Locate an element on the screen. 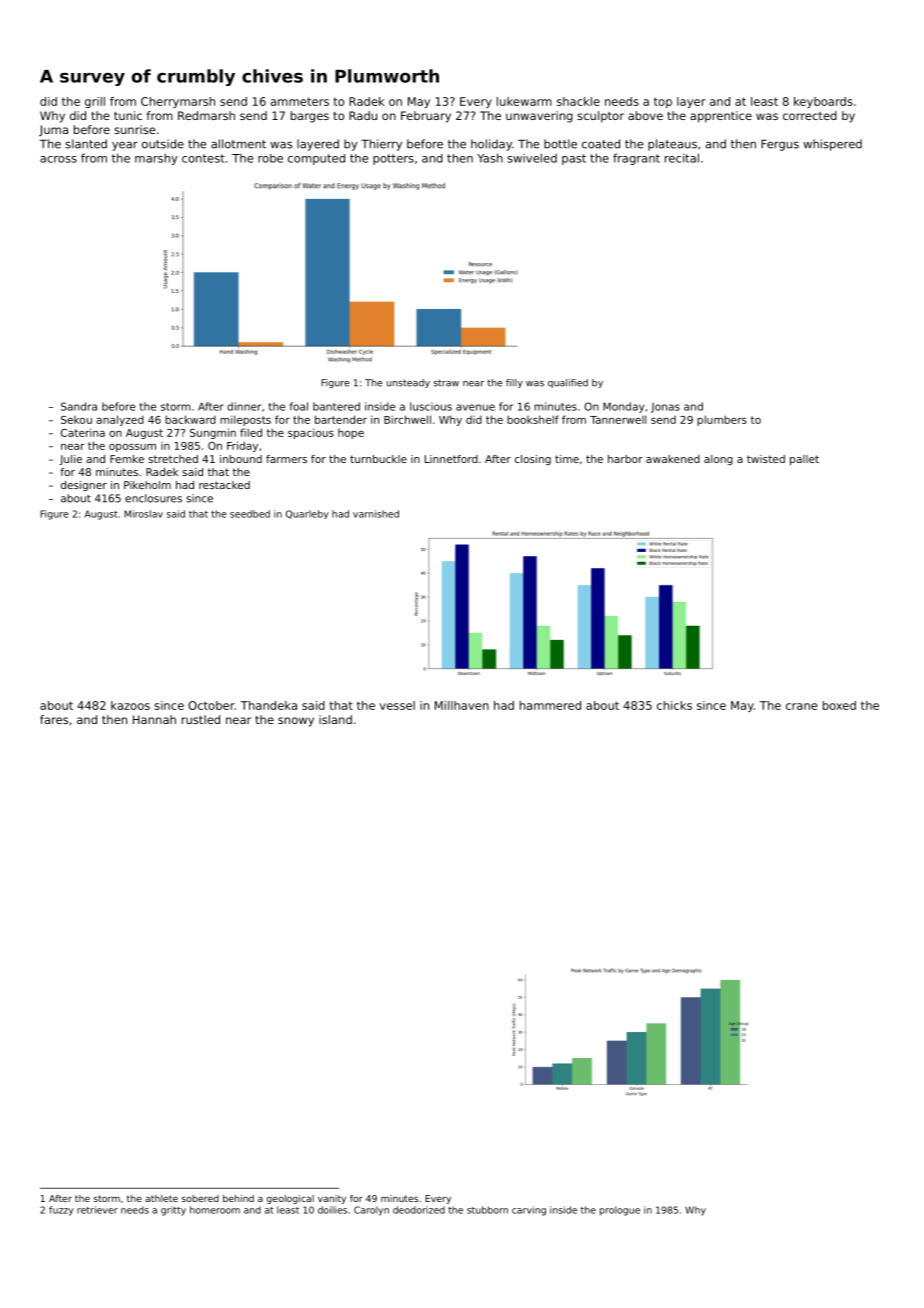 The width and height of the screenshot is (924, 1308). apprentice is located at coordinates (721, 117).
